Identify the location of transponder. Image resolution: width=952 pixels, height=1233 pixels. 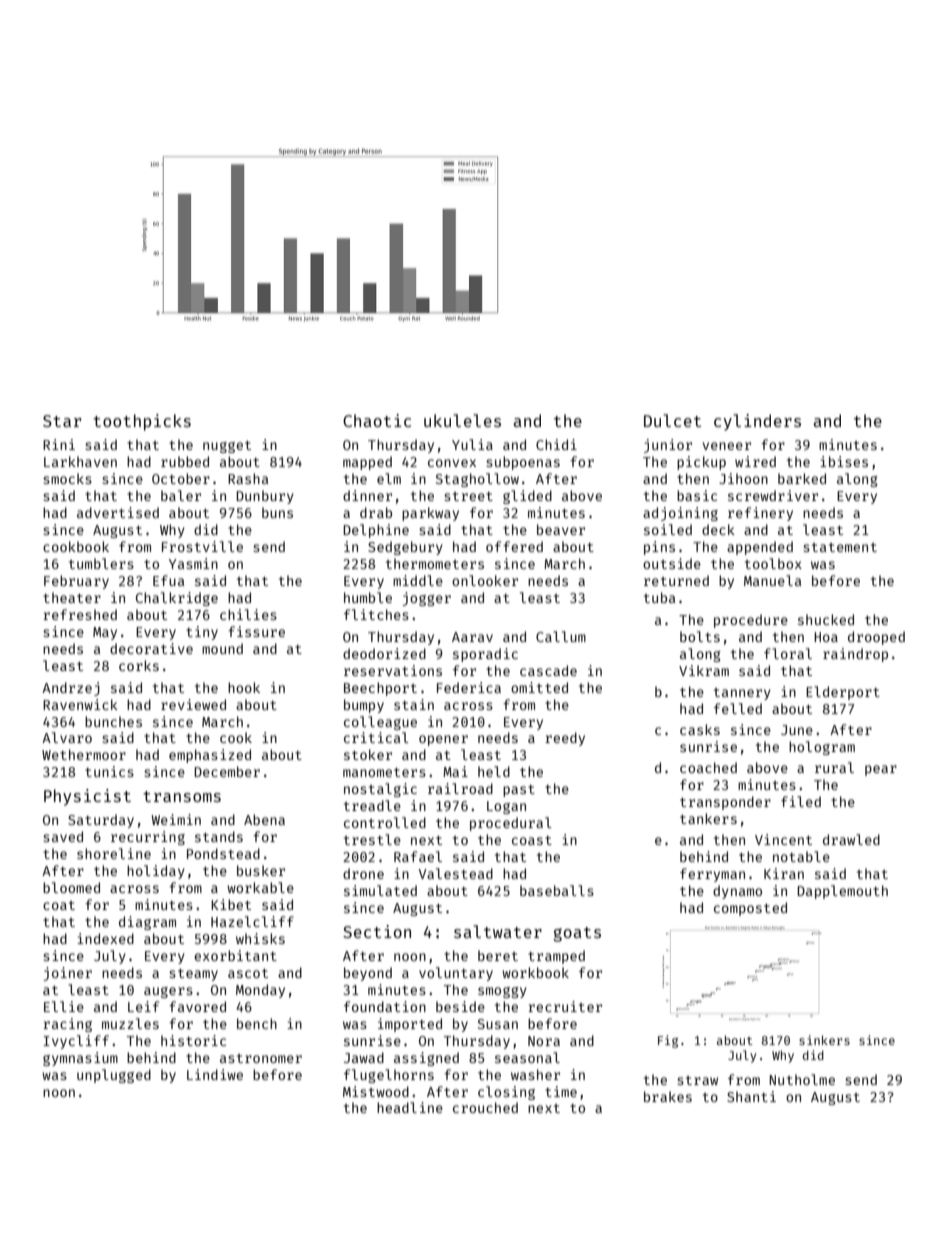
(725, 803).
